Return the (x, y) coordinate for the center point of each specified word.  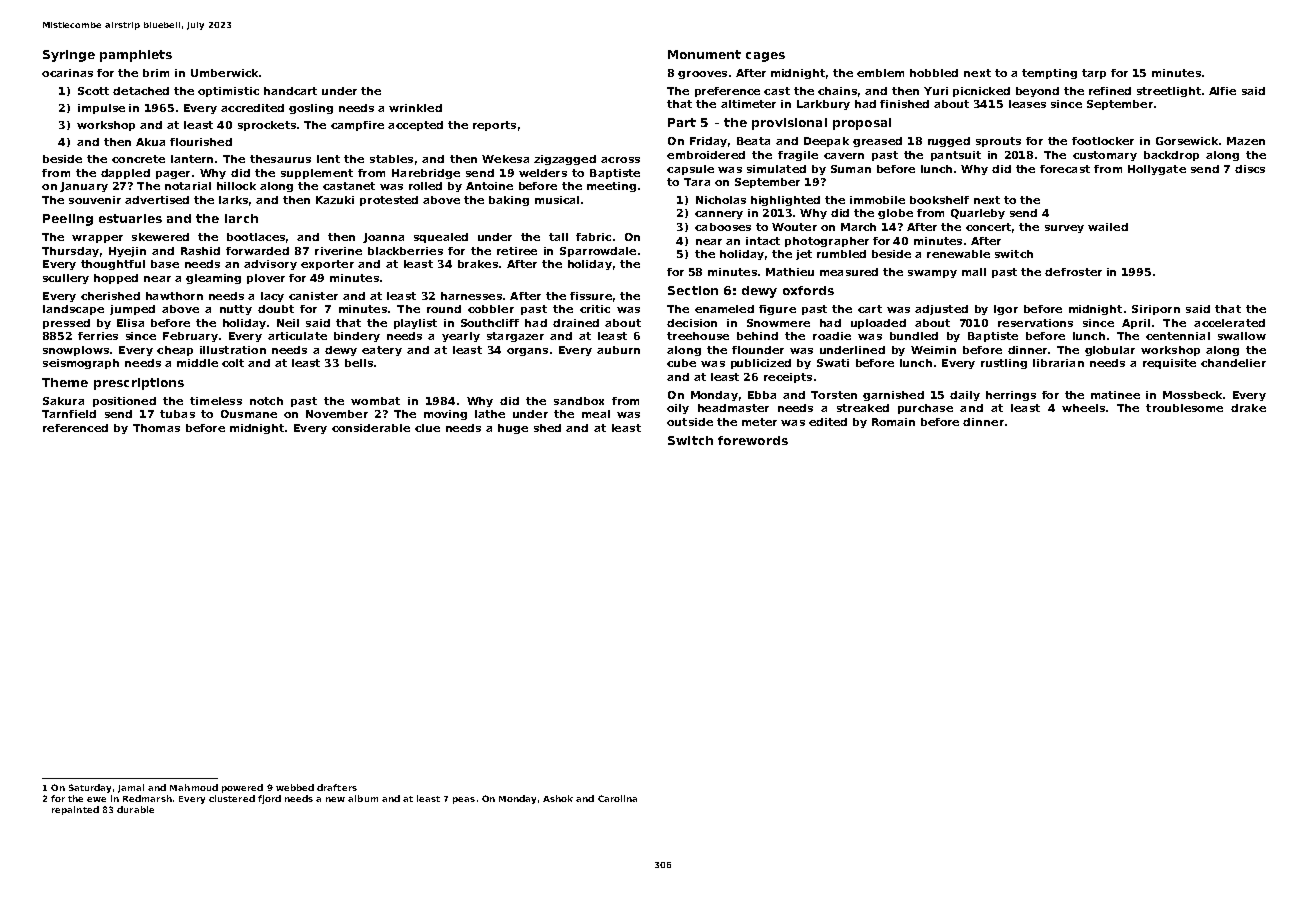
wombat (375, 401)
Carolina (617, 798)
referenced (75, 428)
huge (513, 429)
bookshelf (939, 200)
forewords (753, 440)
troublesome (1184, 408)
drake (1248, 408)
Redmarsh (147, 798)
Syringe (69, 56)
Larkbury (823, 105)
